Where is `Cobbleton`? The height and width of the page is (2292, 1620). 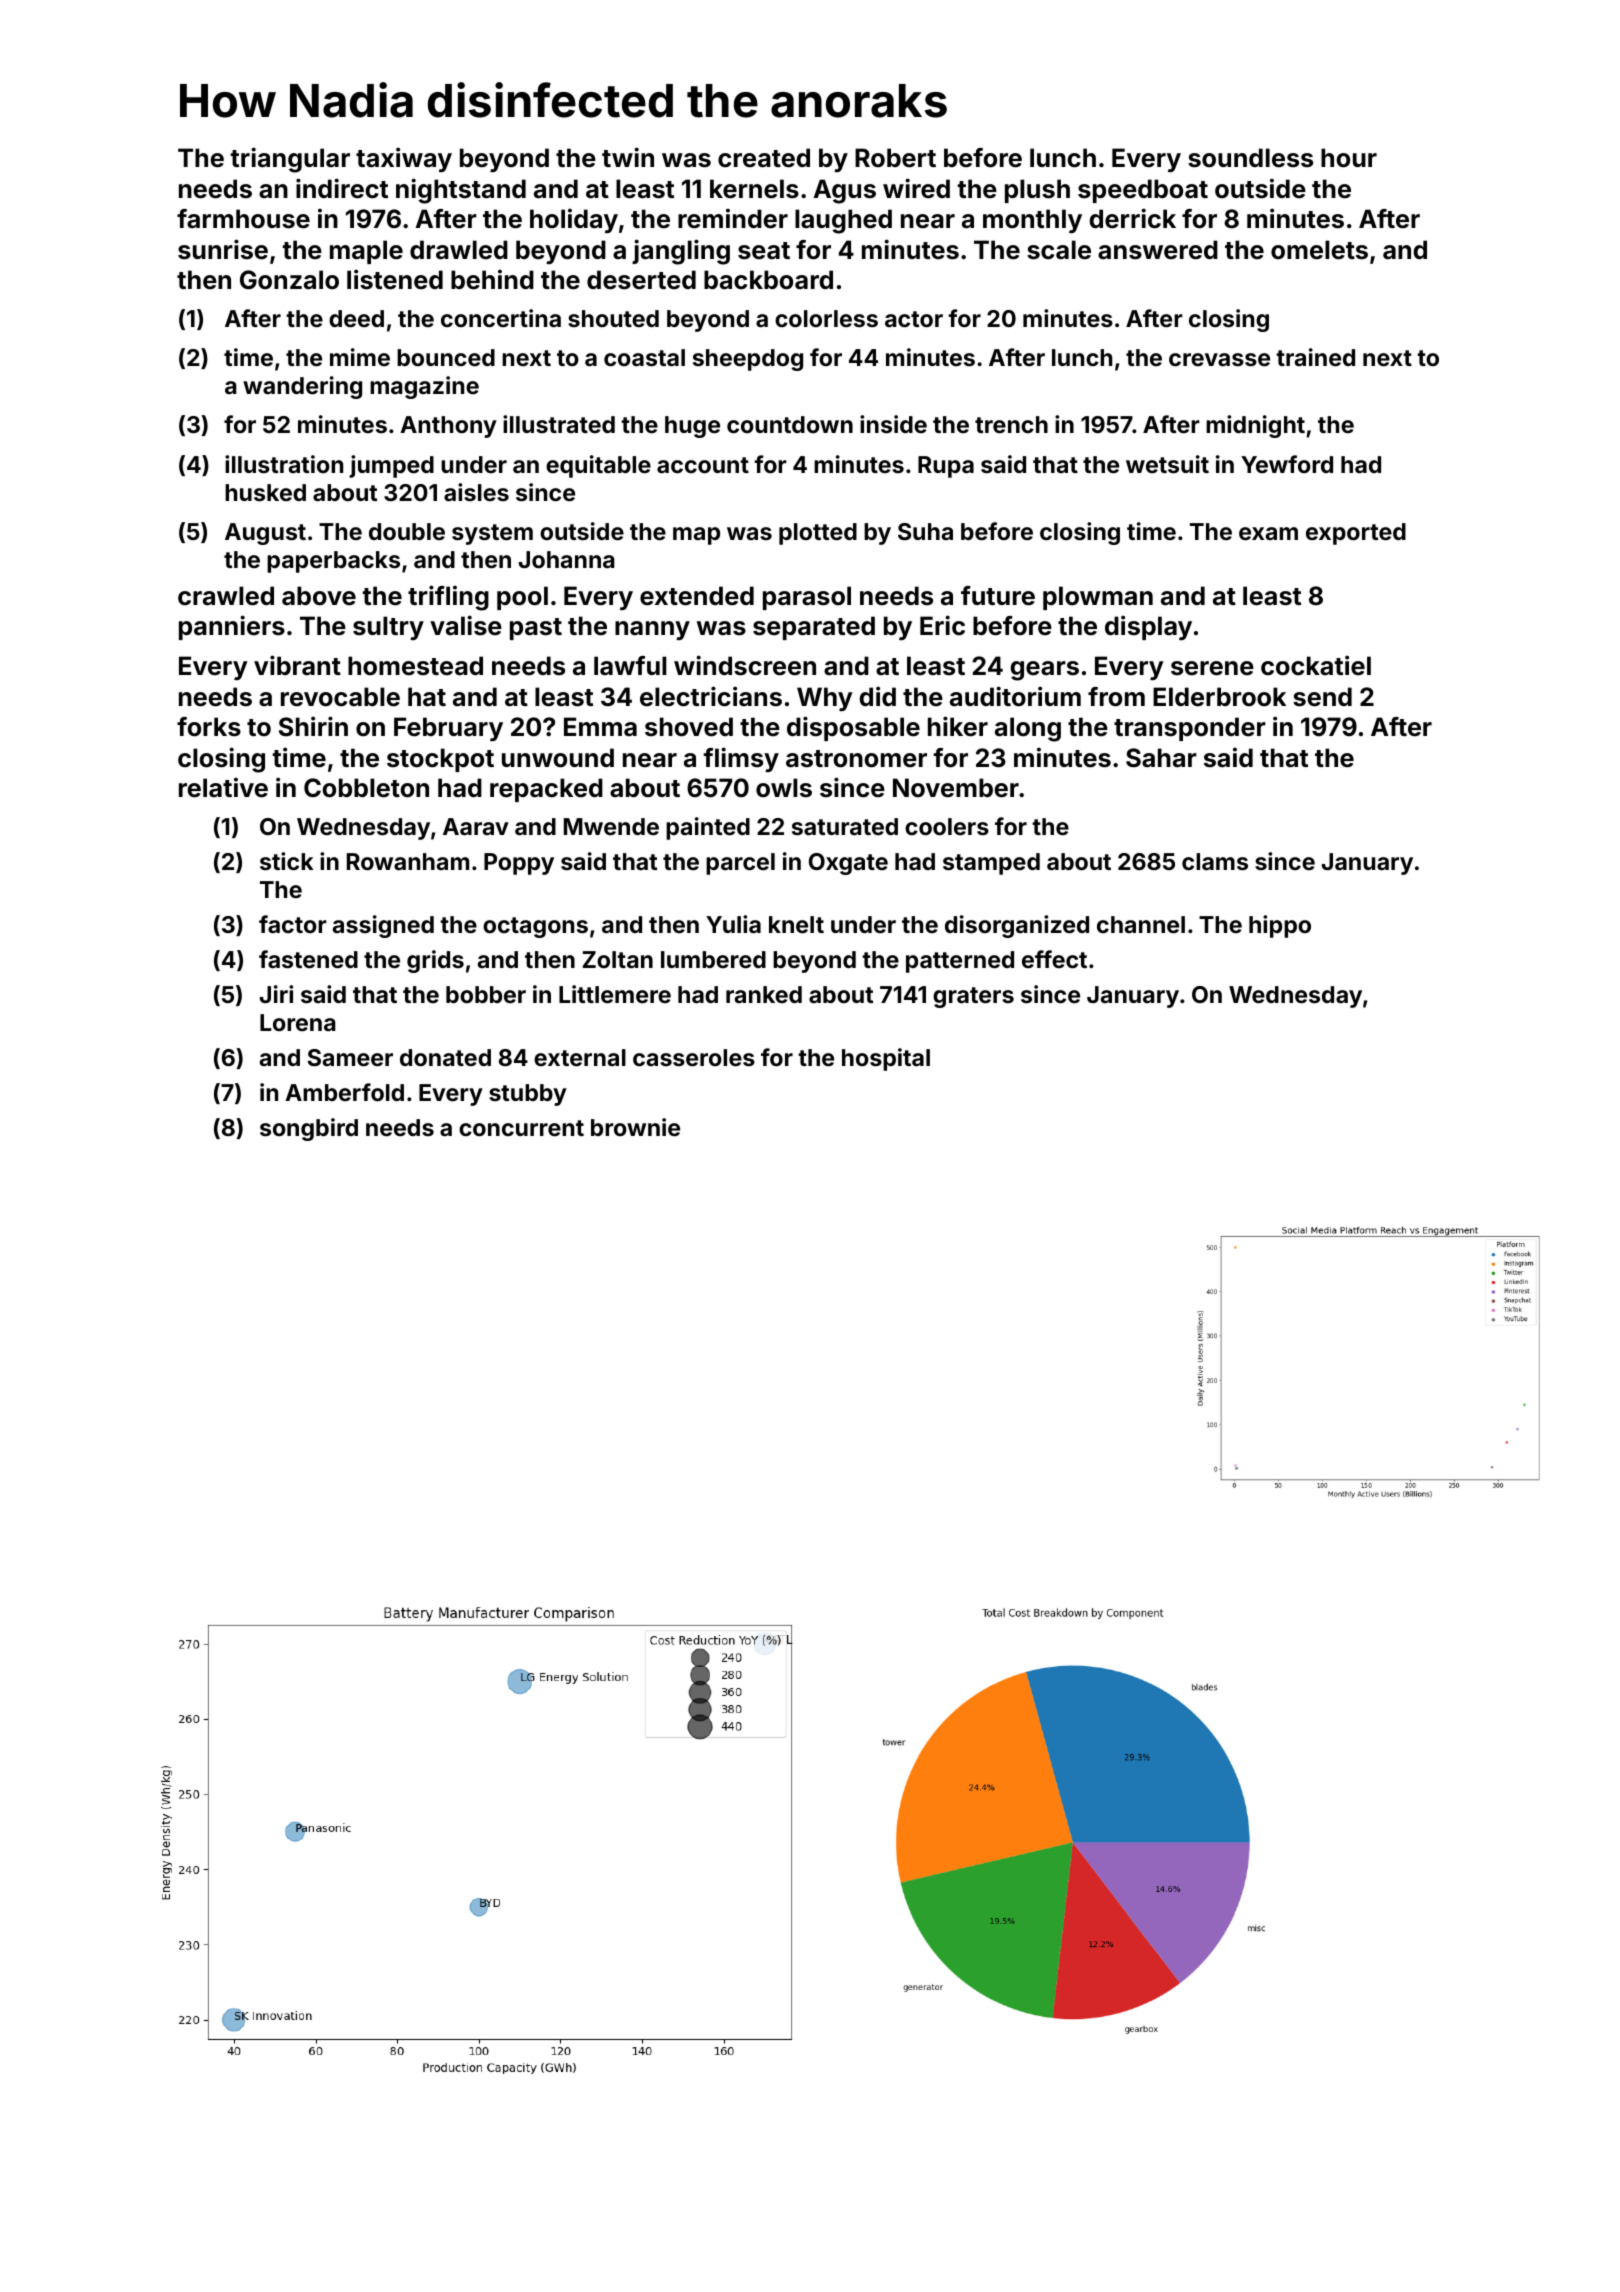
Cobbleton is located at coordinates (366, 788).
